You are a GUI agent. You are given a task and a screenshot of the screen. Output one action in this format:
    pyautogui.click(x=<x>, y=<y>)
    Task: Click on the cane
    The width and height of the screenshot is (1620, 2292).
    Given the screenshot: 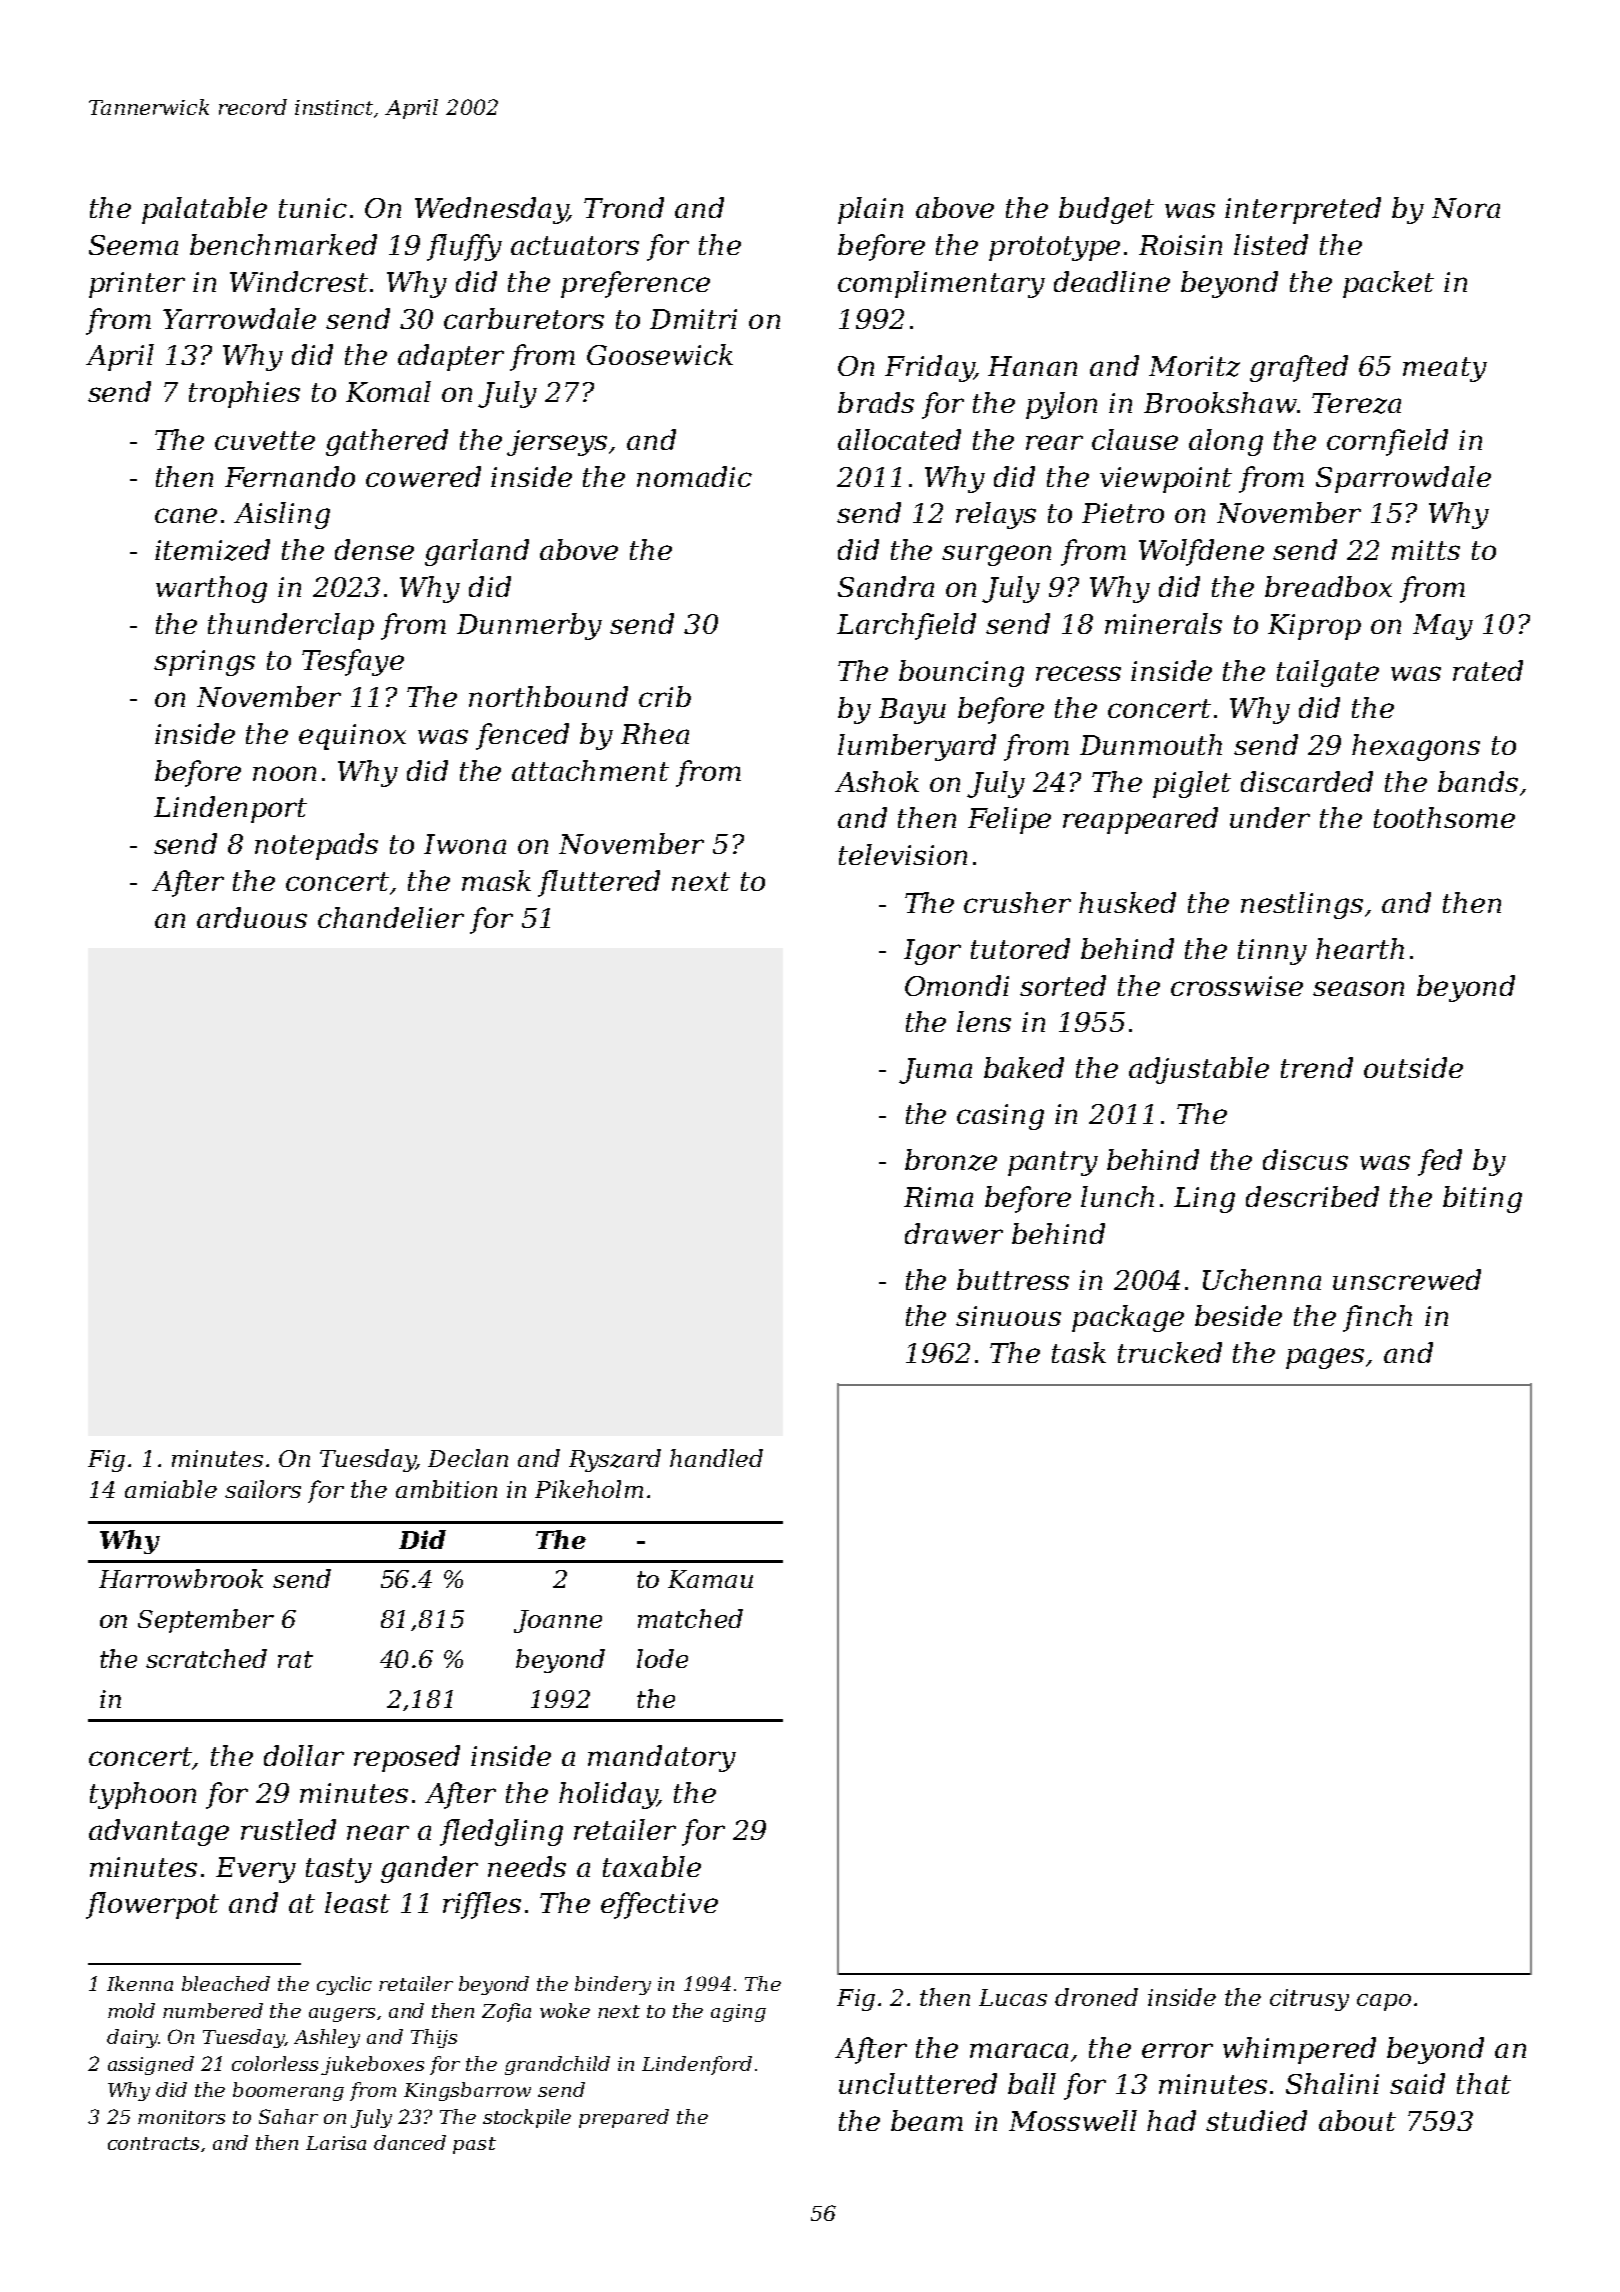 What is the action you would take?
    pyautogui.click(x=186, y=515)
